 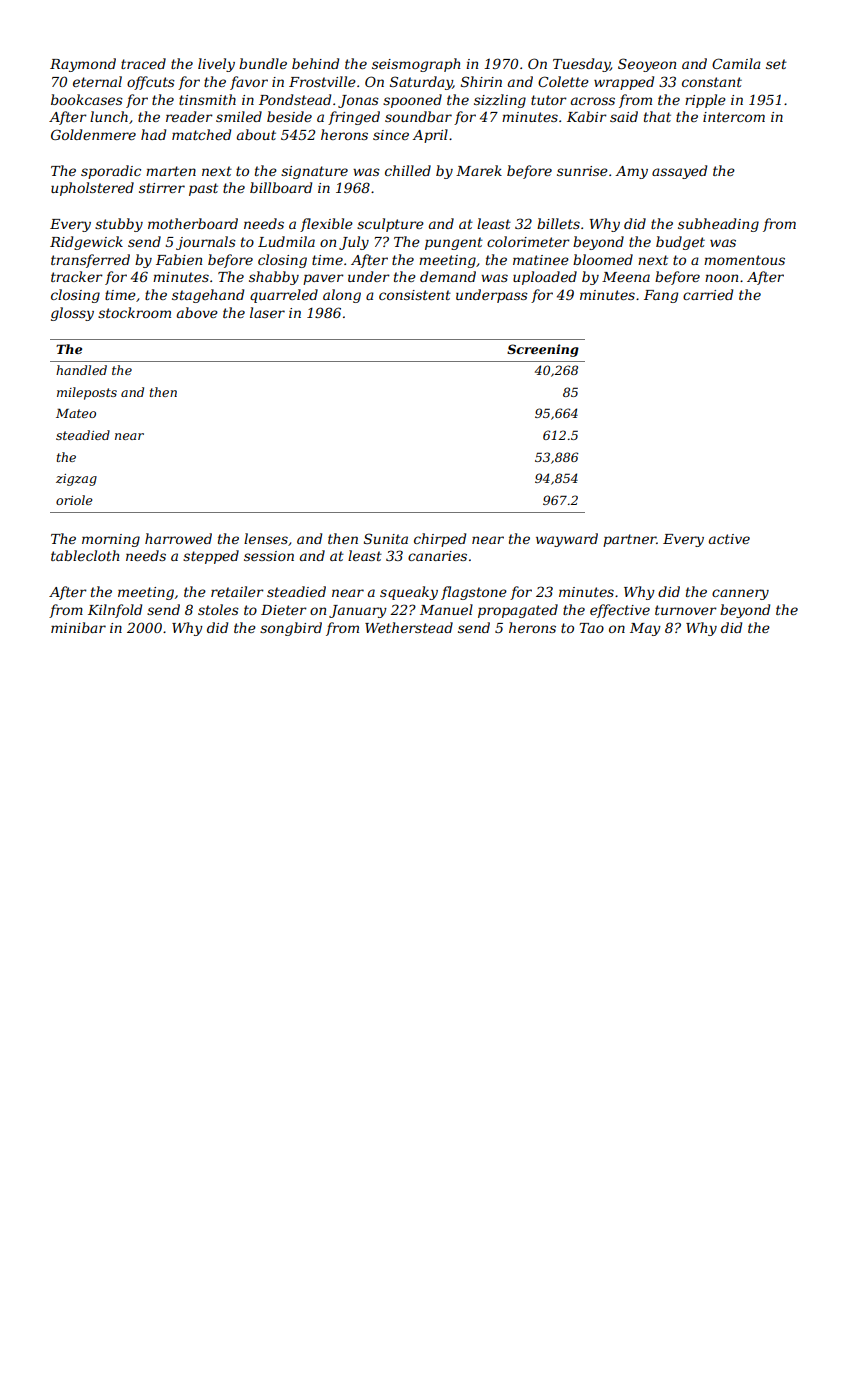 I want to click on May, so click(x=645, y=629).
